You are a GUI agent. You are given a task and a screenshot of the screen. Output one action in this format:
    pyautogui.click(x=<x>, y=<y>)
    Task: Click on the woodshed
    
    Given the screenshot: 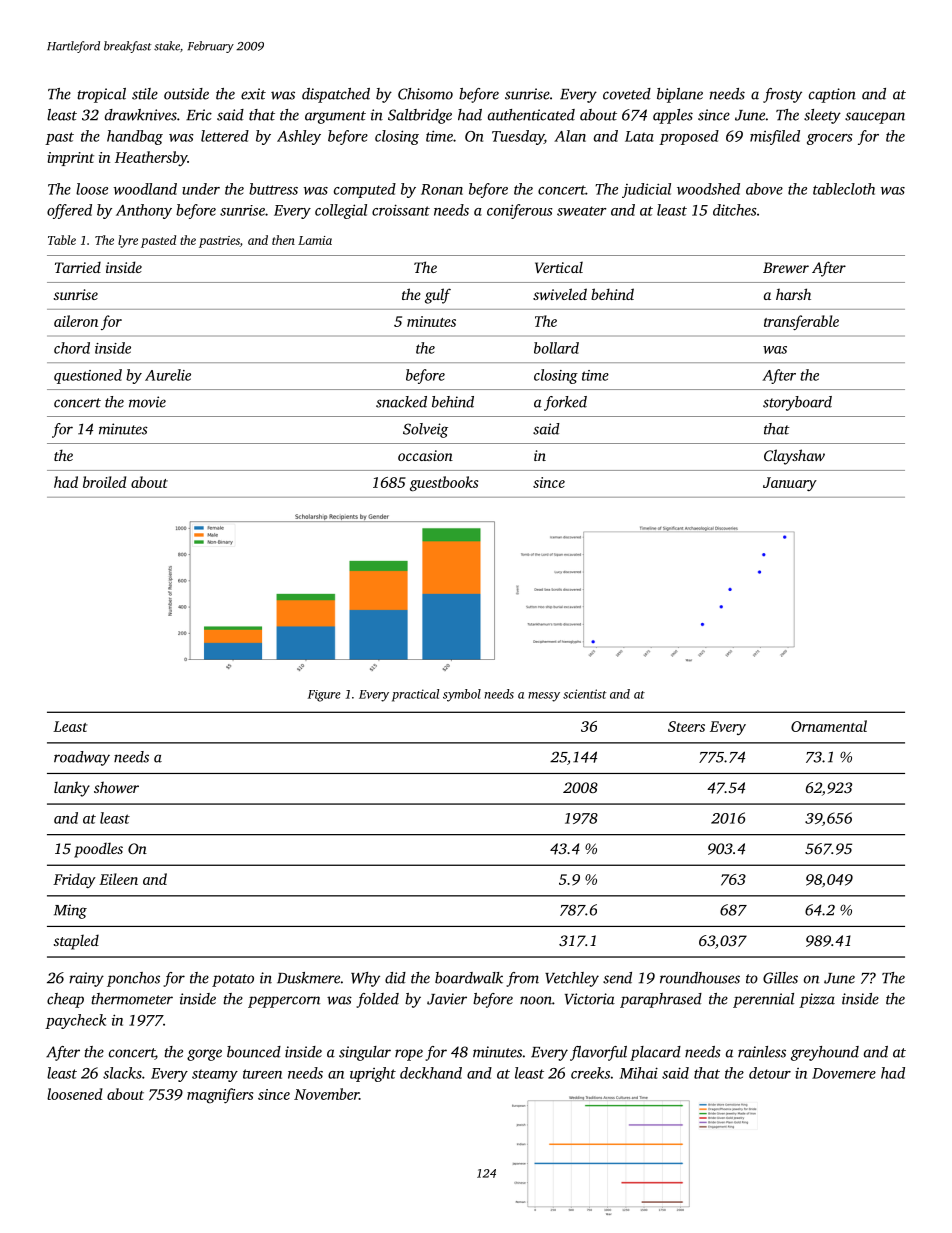 What is the action you would take?
    pyautogui.click(x=708, y=189)
